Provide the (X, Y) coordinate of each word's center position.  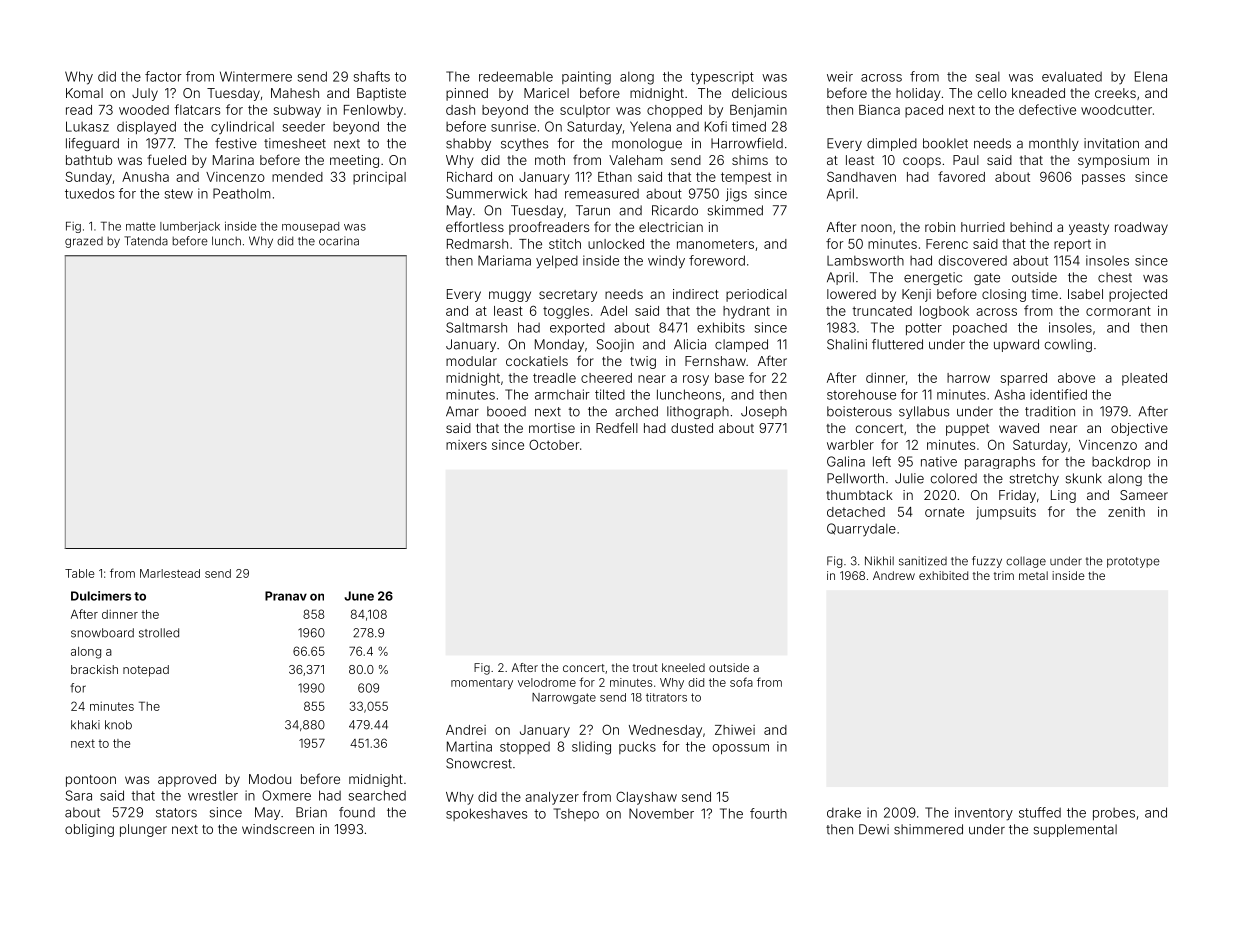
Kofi (716, 126)
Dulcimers (101, 596)
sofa (741, 682)
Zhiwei (735, 730)
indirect (696, 294)
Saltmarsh (476, 327)
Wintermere (256, 76)
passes (1103, 179)
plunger (143, 830)
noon (876, 228)
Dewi (874, 829)
